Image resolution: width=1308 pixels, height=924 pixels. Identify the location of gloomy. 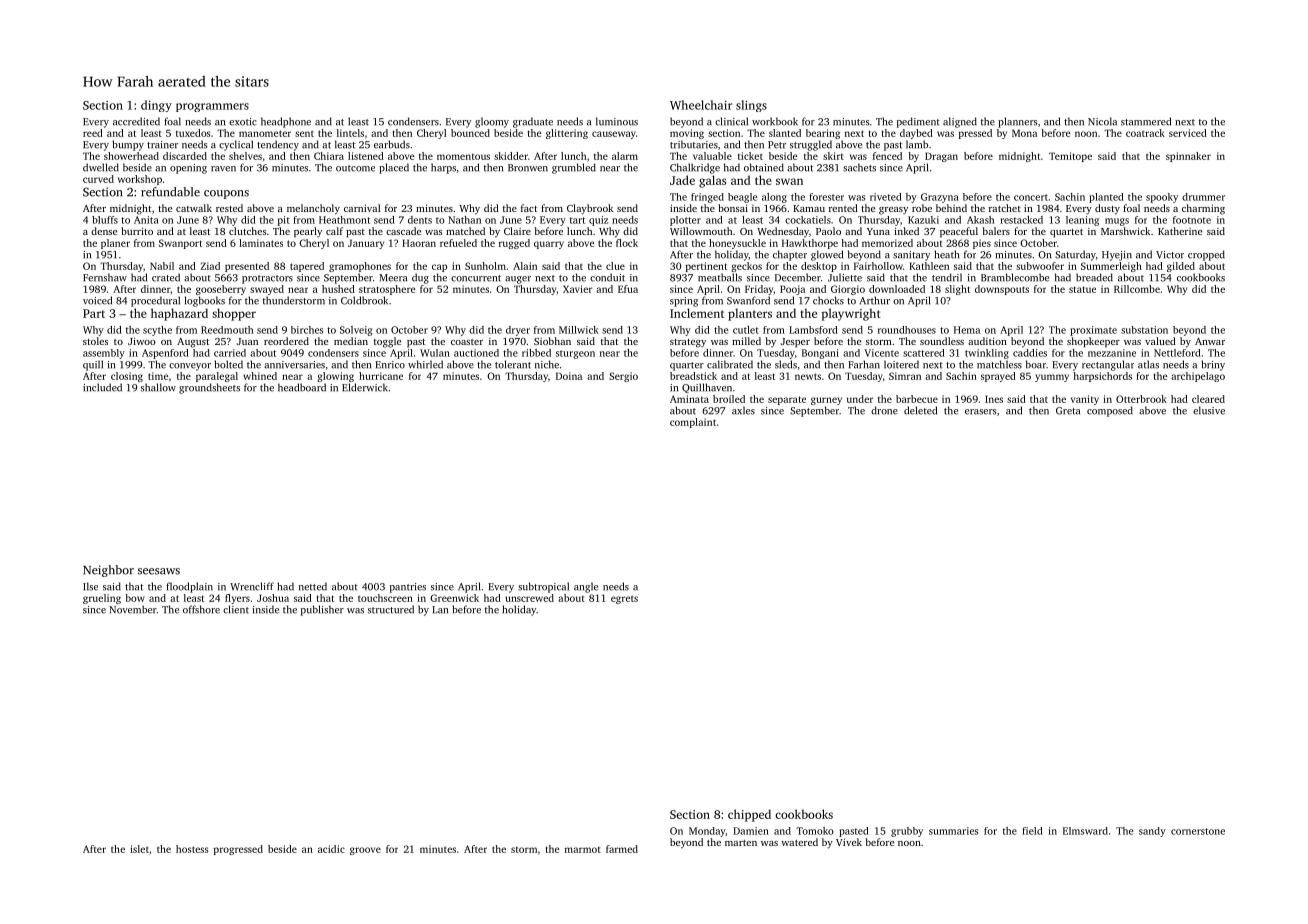
(492, 122).
